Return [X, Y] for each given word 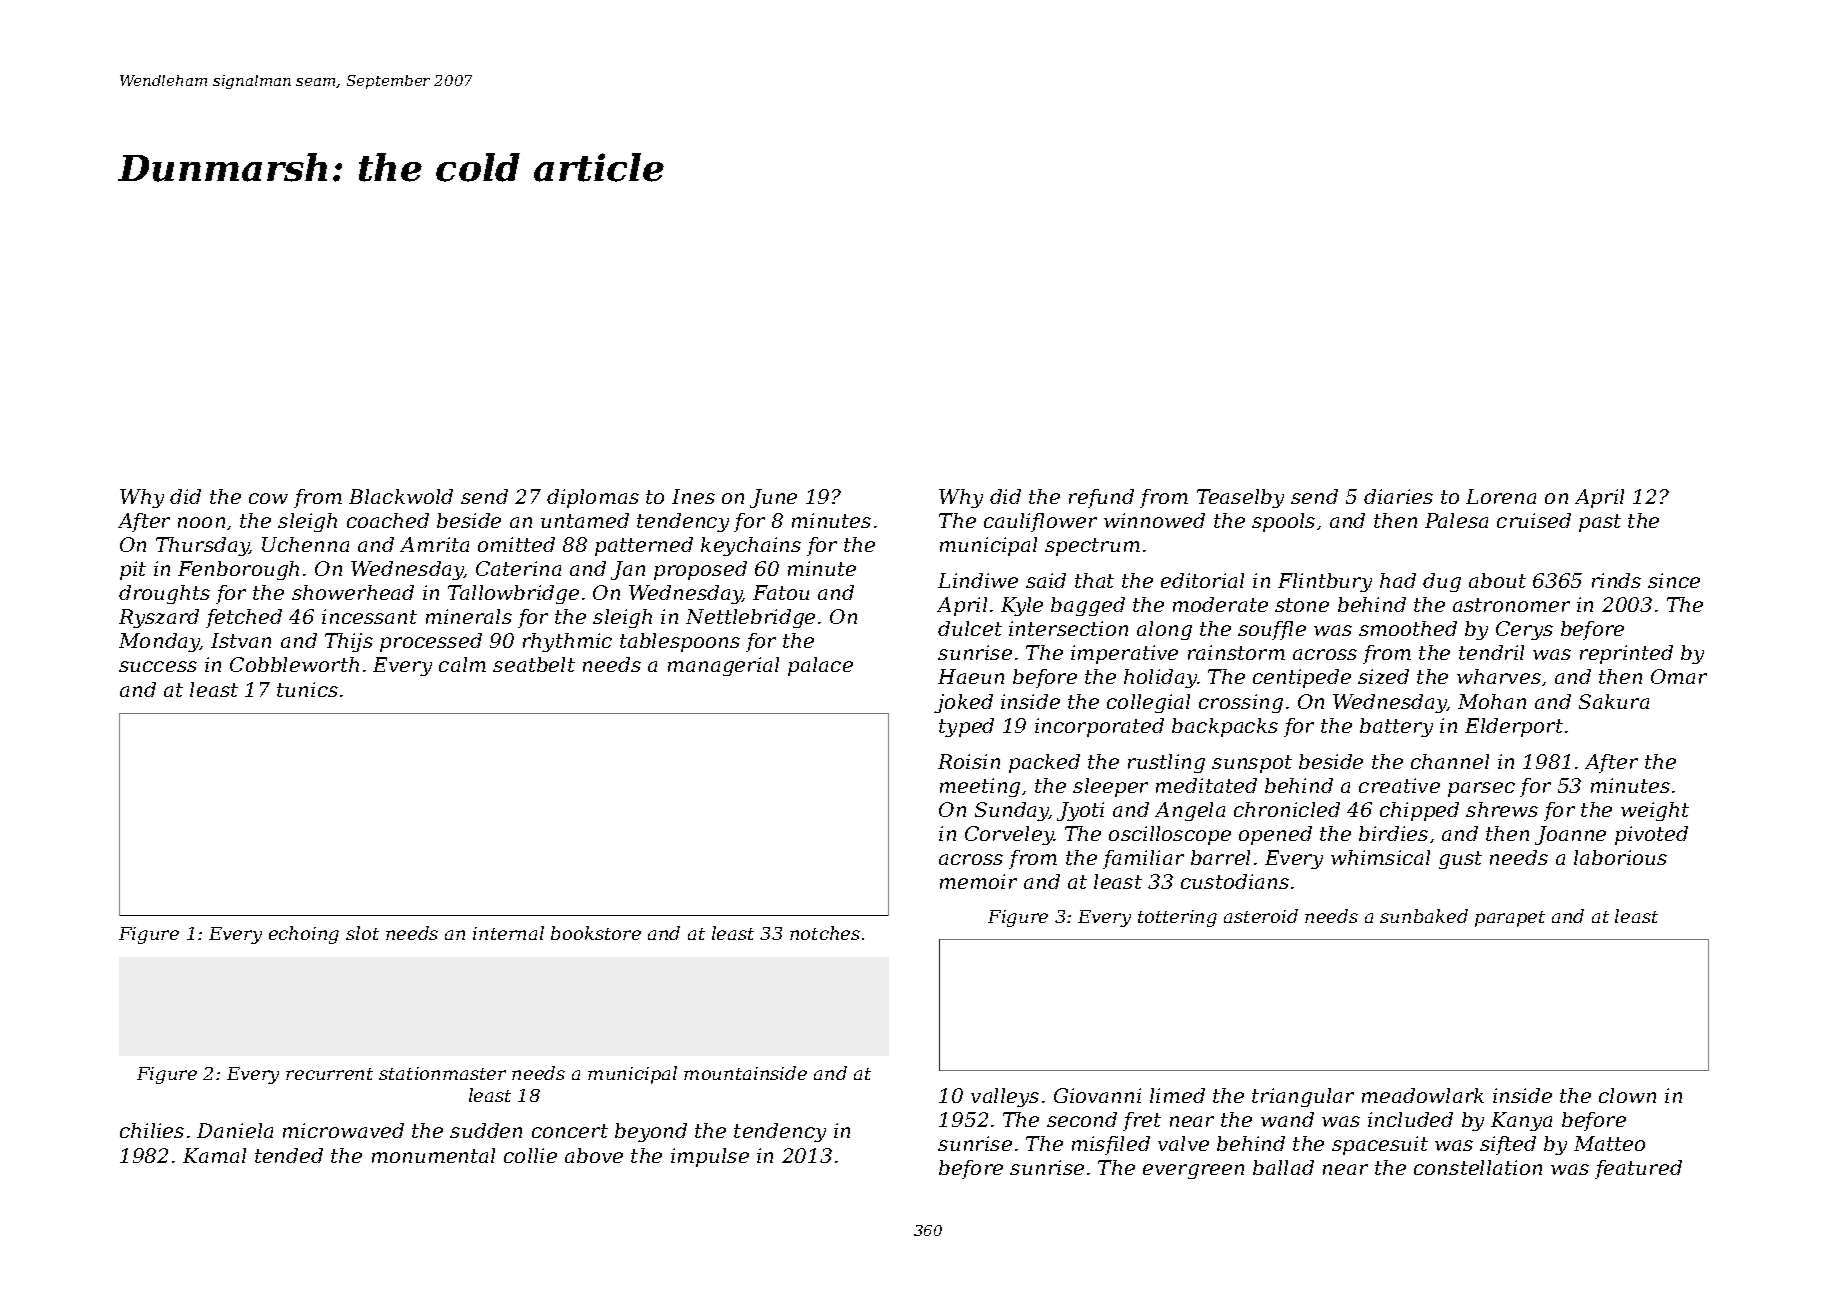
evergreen [1193, 1171]
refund [1101, 498]
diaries [1398, 496]
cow [268, 498]
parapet [1510, 919]
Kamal [214, 1155]
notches [825, 933]
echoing [304, 935]
